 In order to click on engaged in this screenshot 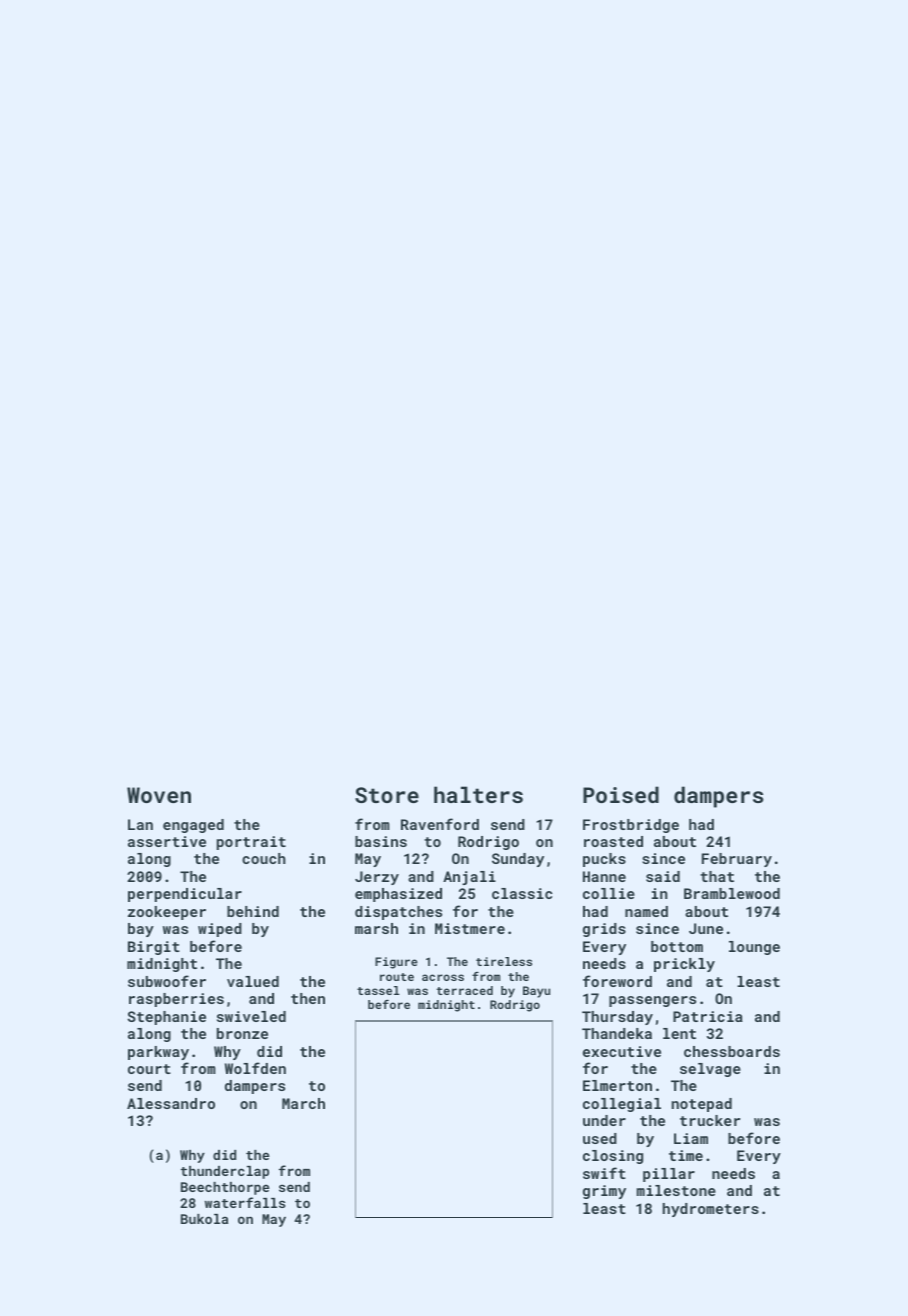, I will do `click(193, 826)`.
